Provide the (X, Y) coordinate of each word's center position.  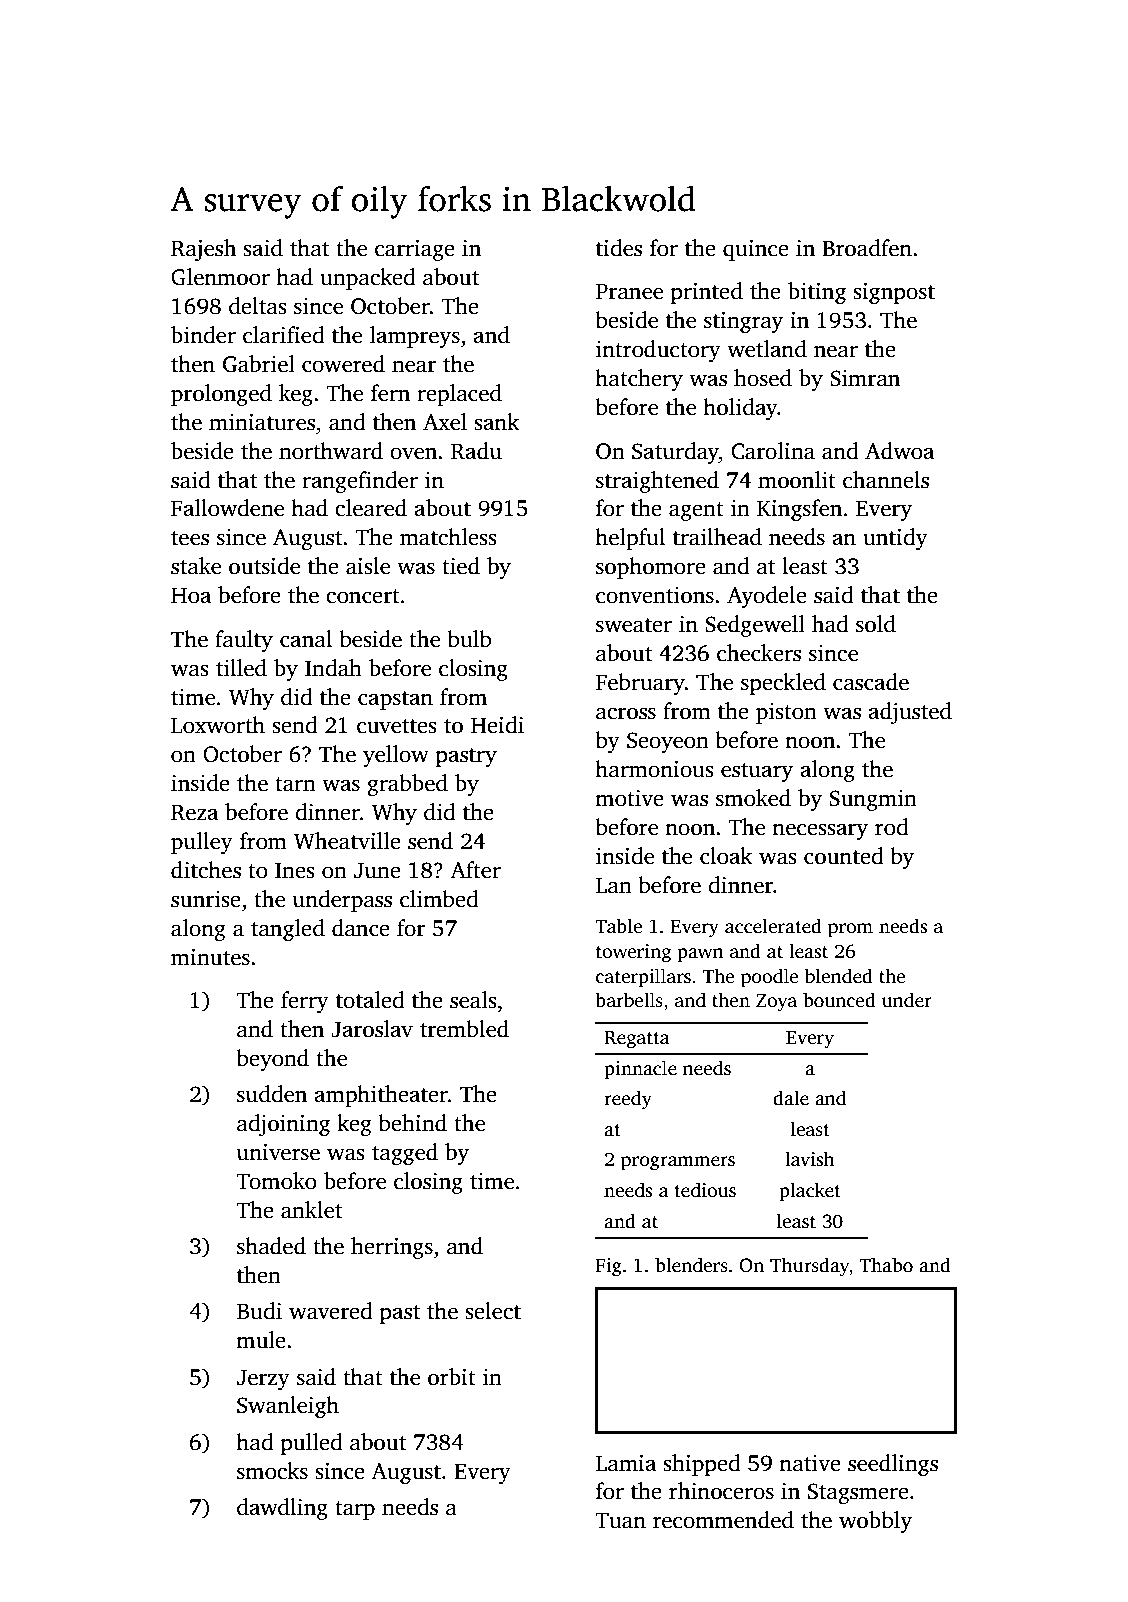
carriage (415, 250)
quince (756, 250)
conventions (655, 595)
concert (363, 596)
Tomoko (276, 1181)
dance (361, 928)
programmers (678, 1163)
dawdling (282, 1509)
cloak (726, 856)
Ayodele (767, 597)
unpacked (368, 279)
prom (850, 930)
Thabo (886, 1265)
